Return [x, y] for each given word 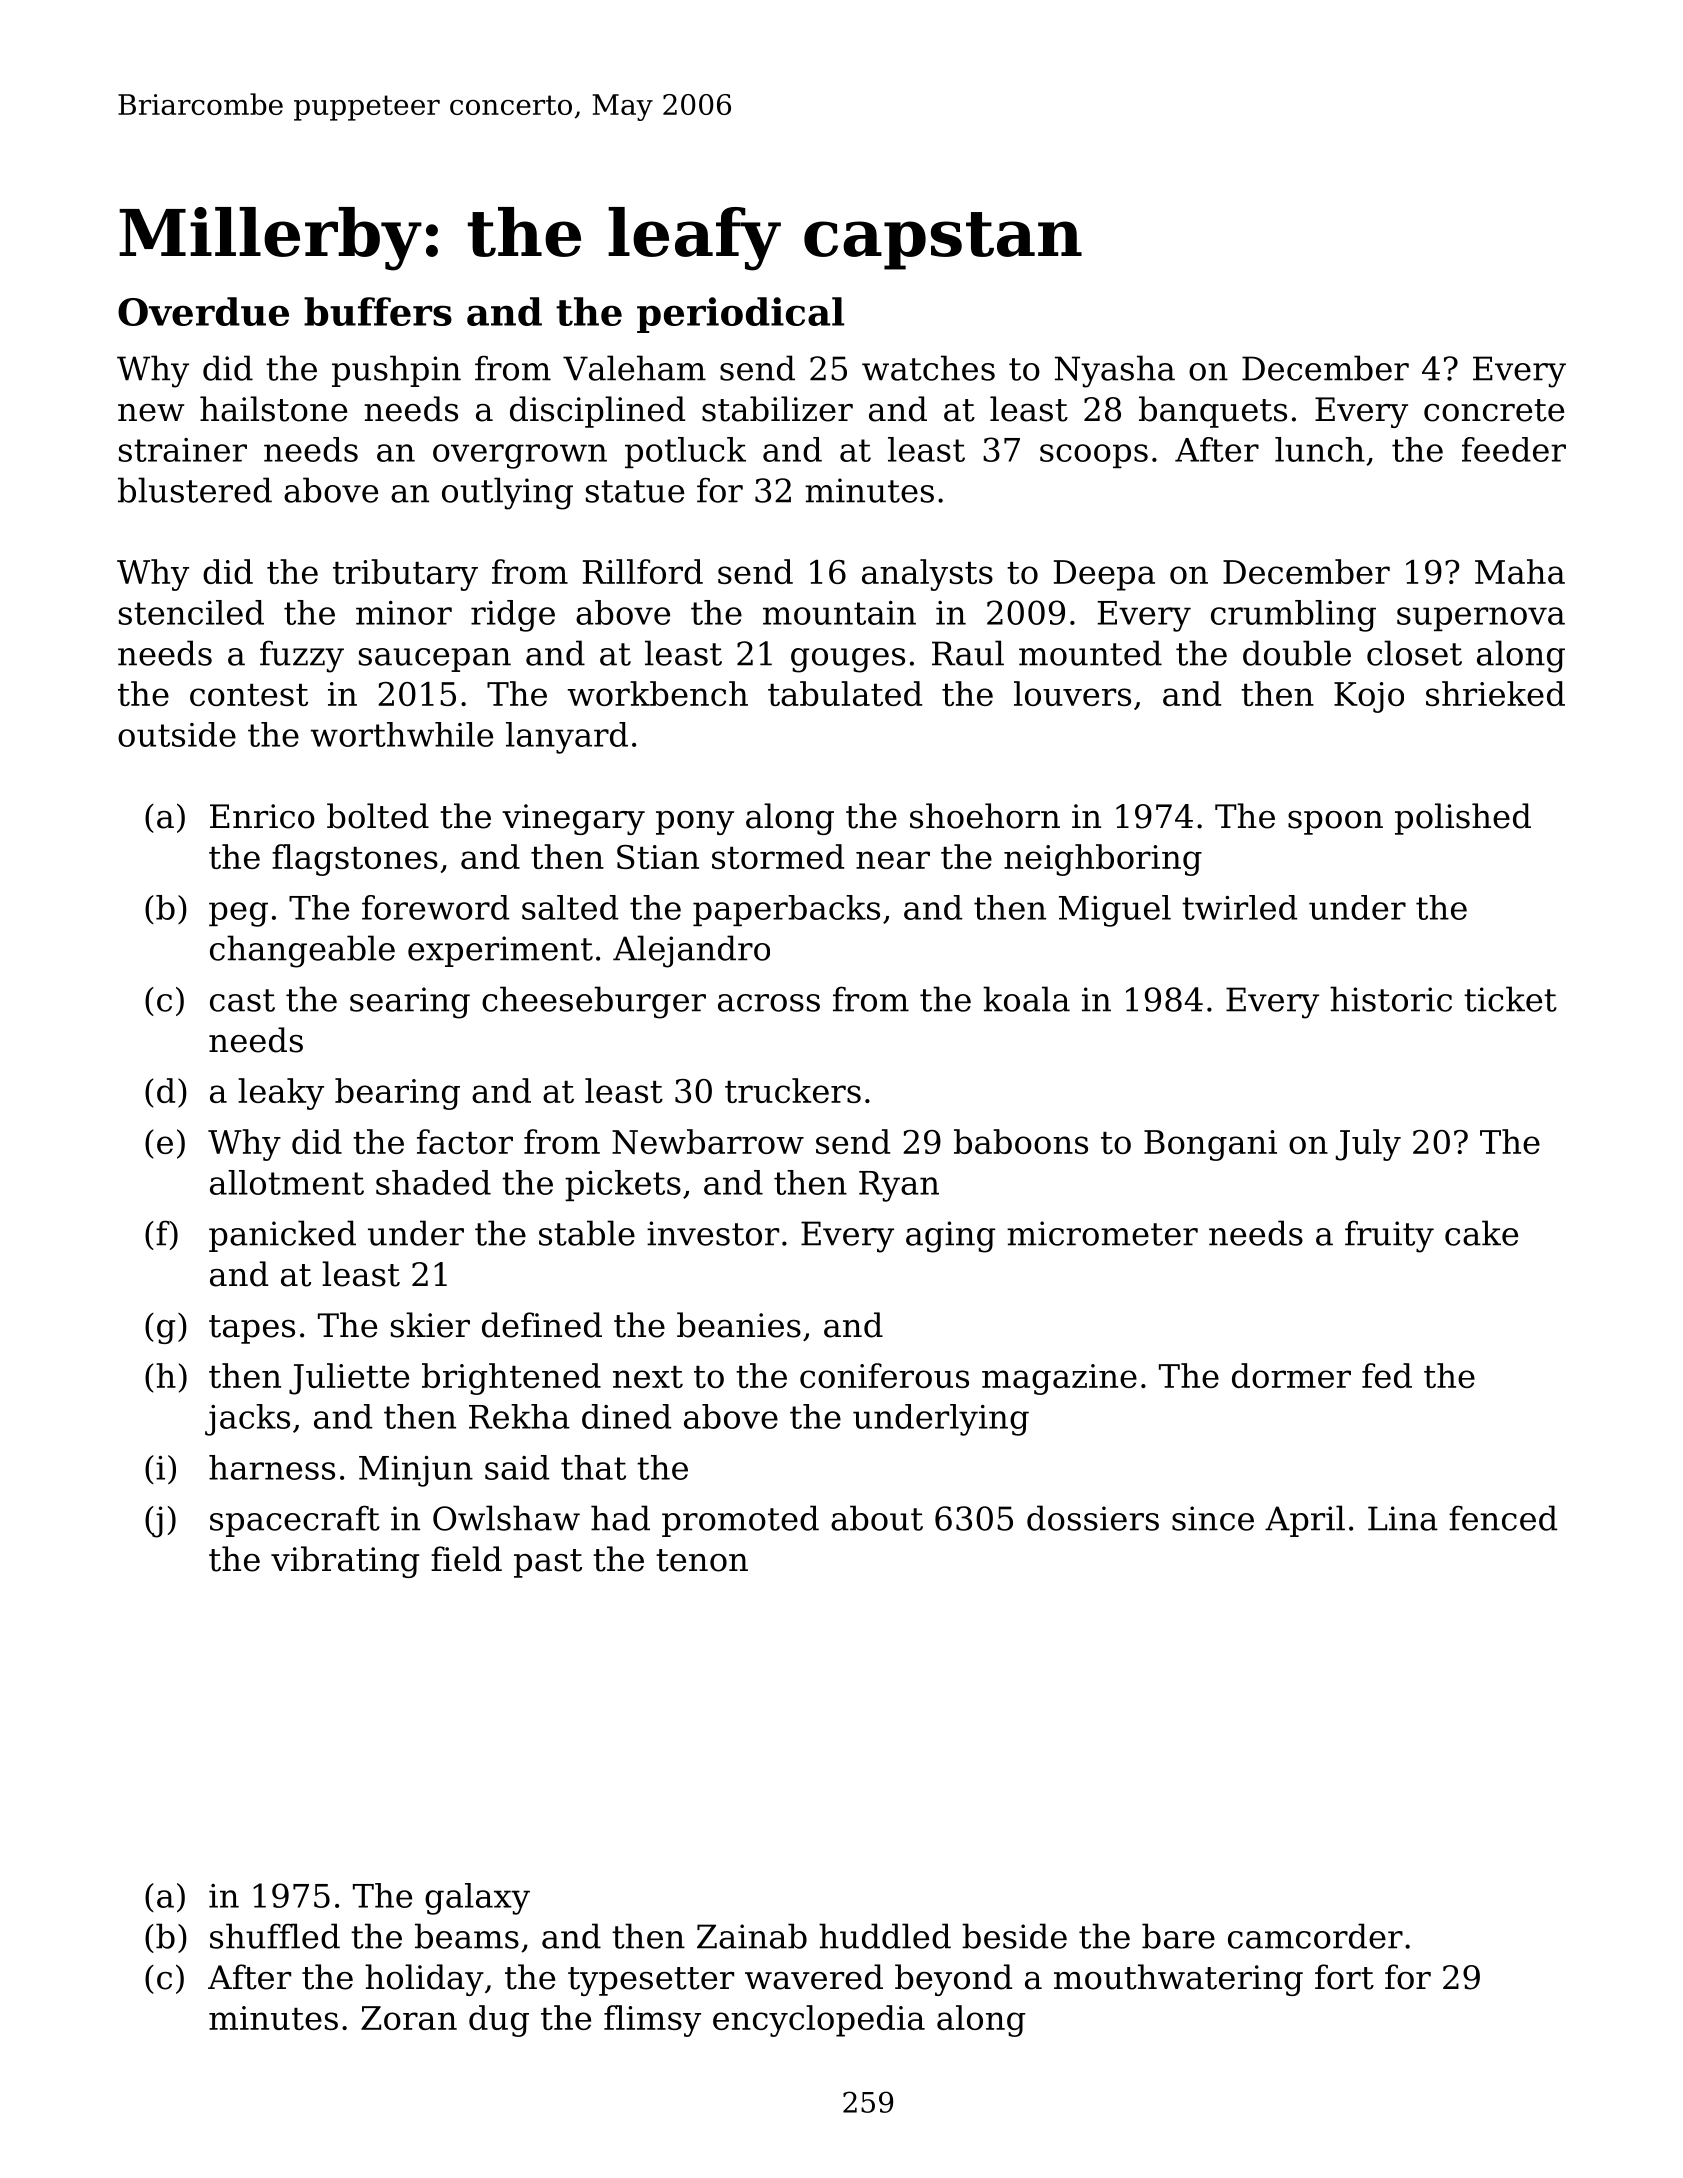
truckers [793, 1090]
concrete [1494, 410]
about [877, 1518]
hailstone [273, 409]
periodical [740, 315]
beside [1014, 1936]
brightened [511, 1379]
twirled [1239, 907]
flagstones [355, 860]
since [1213, 1518]
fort [1344, 1977]
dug [499, 2021]
